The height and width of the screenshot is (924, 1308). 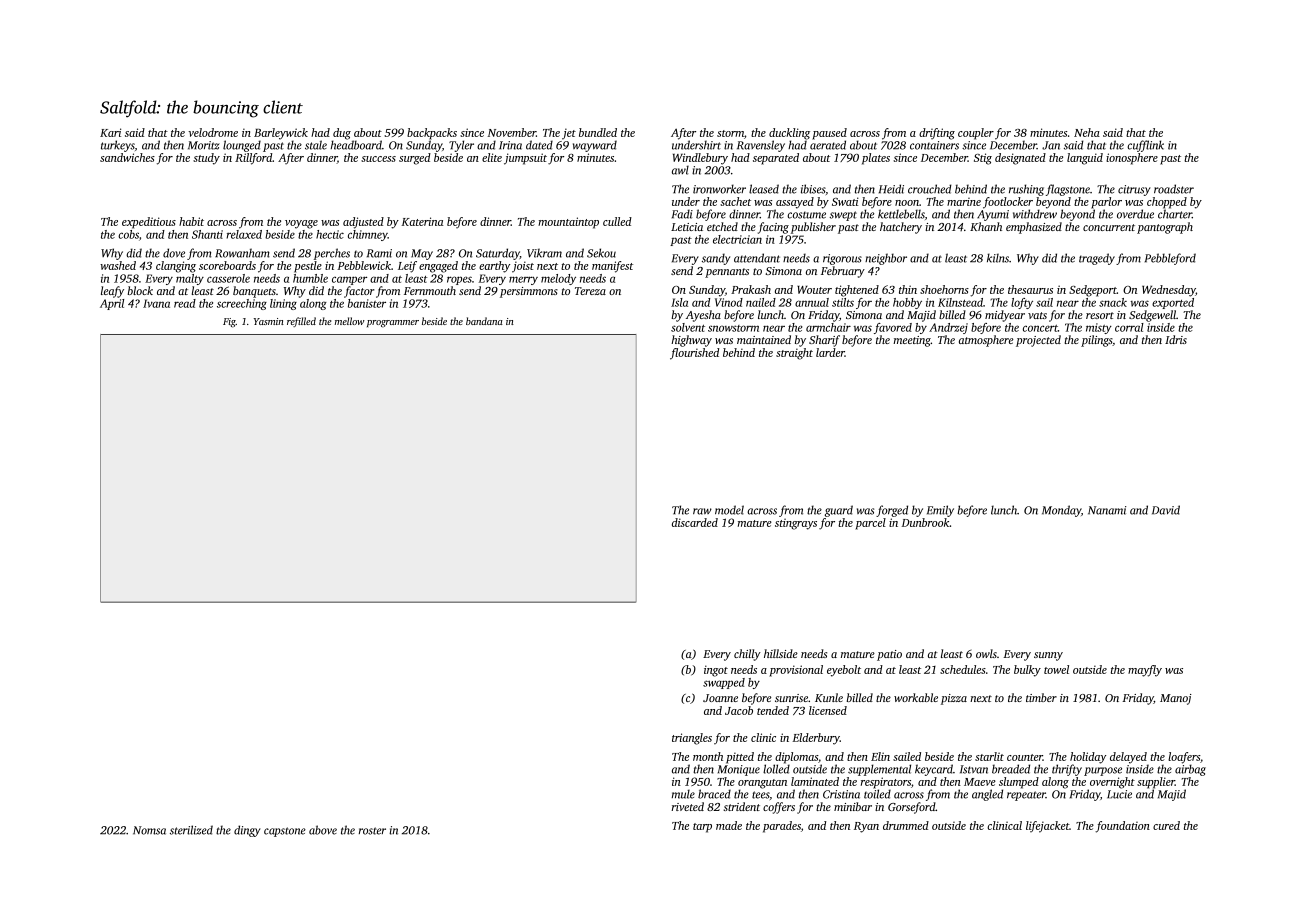 What do you see at coordinates (1088, 758) in the screenshot?
I see `holiday` at bounding box center [1088, 758].
